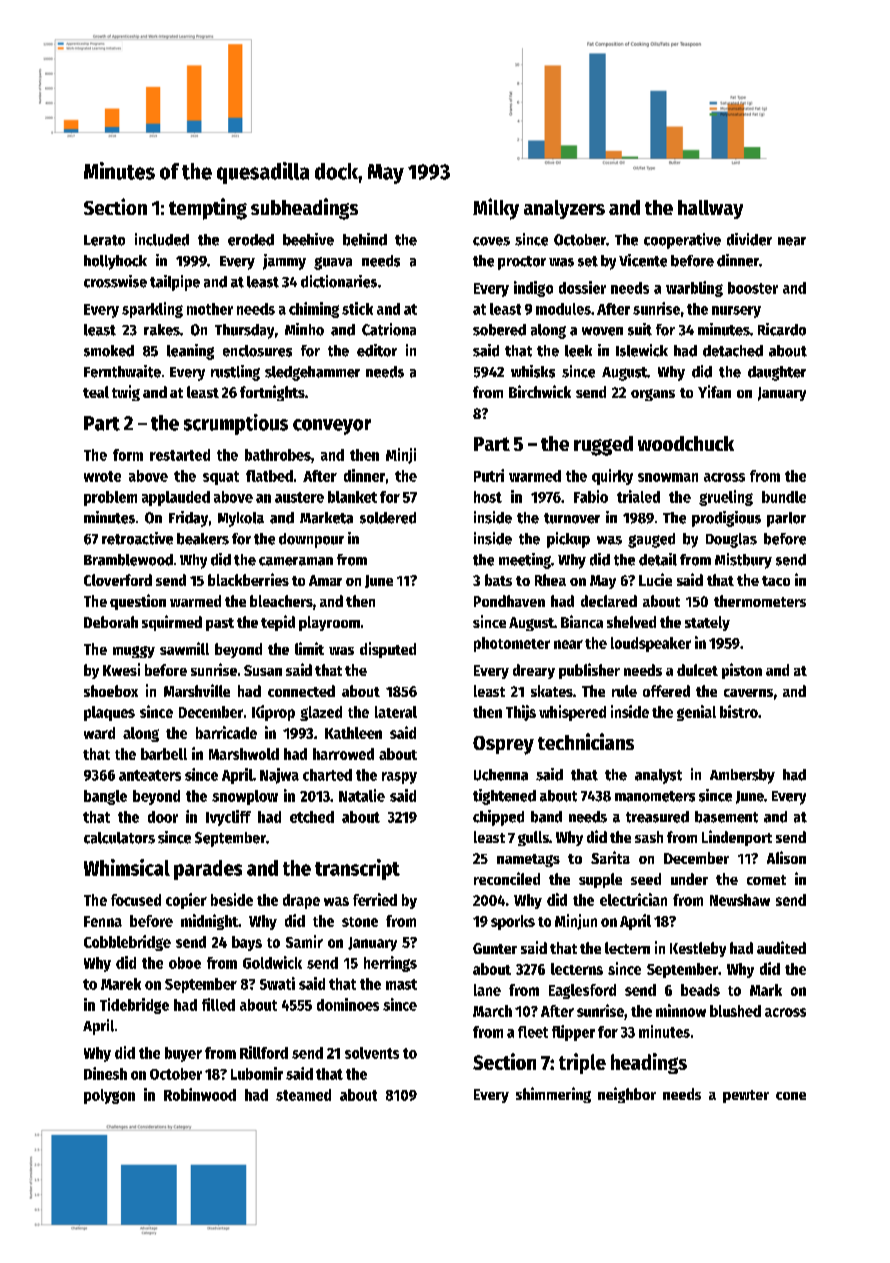 The height and width of the page is (1263, 890). I want to click on dictionaries, so click(339, 281).
